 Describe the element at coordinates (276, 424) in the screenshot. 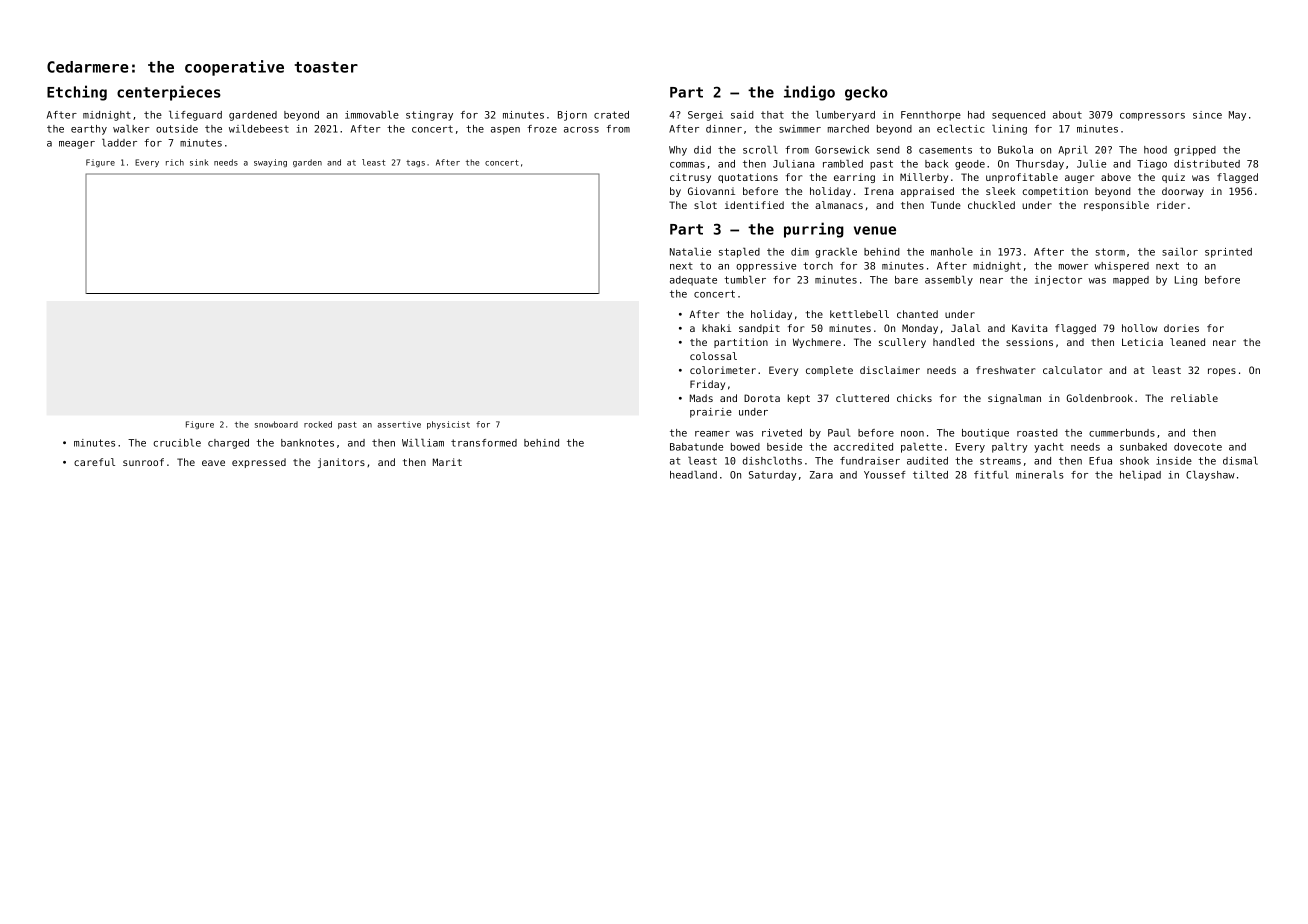

I see `snowboard` at that location.
